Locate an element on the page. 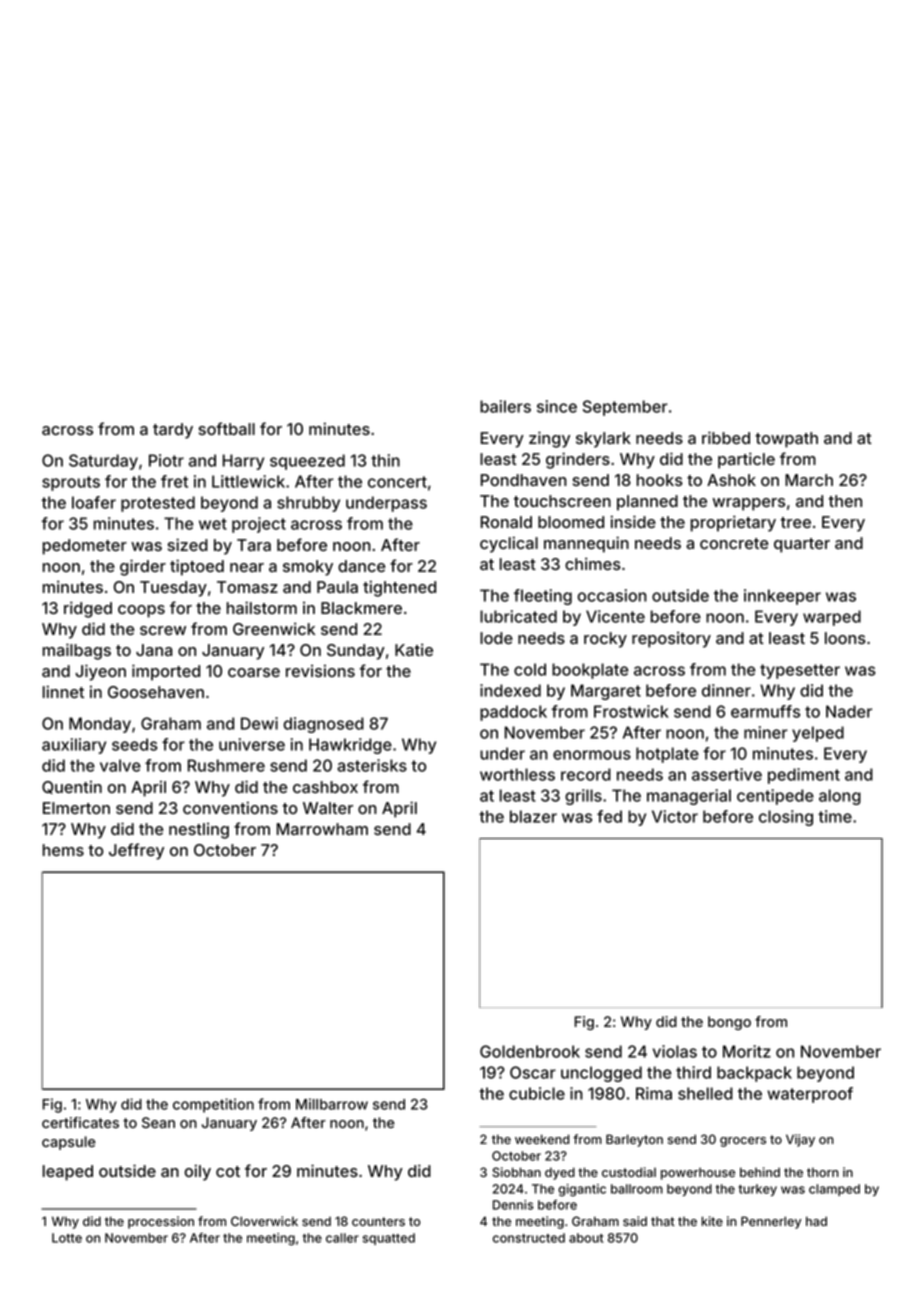 The width and height of the page is (924, 1308). kite is located at coordinates (712, 1221).
